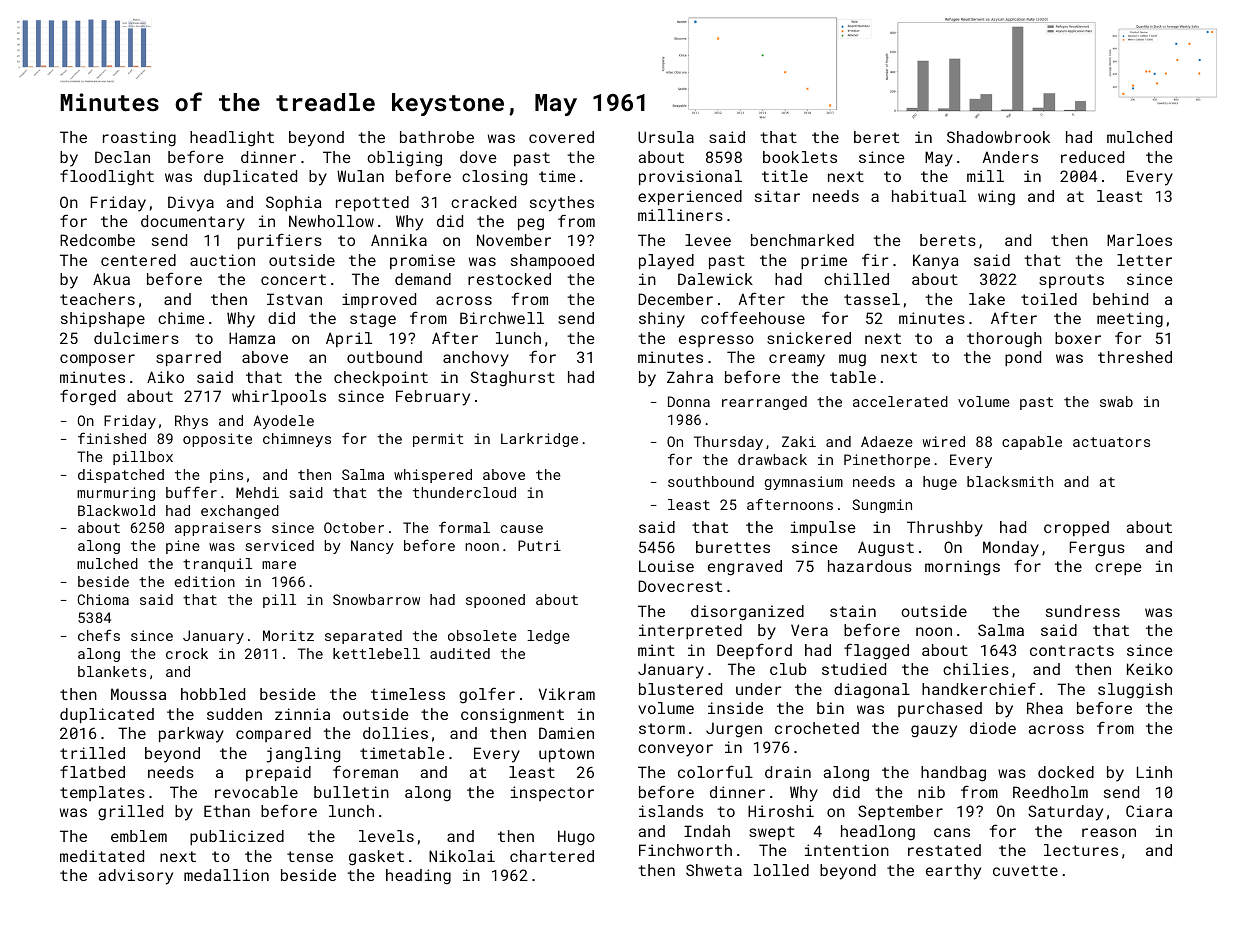  I want to click on shampooed, so click(552, 261).
